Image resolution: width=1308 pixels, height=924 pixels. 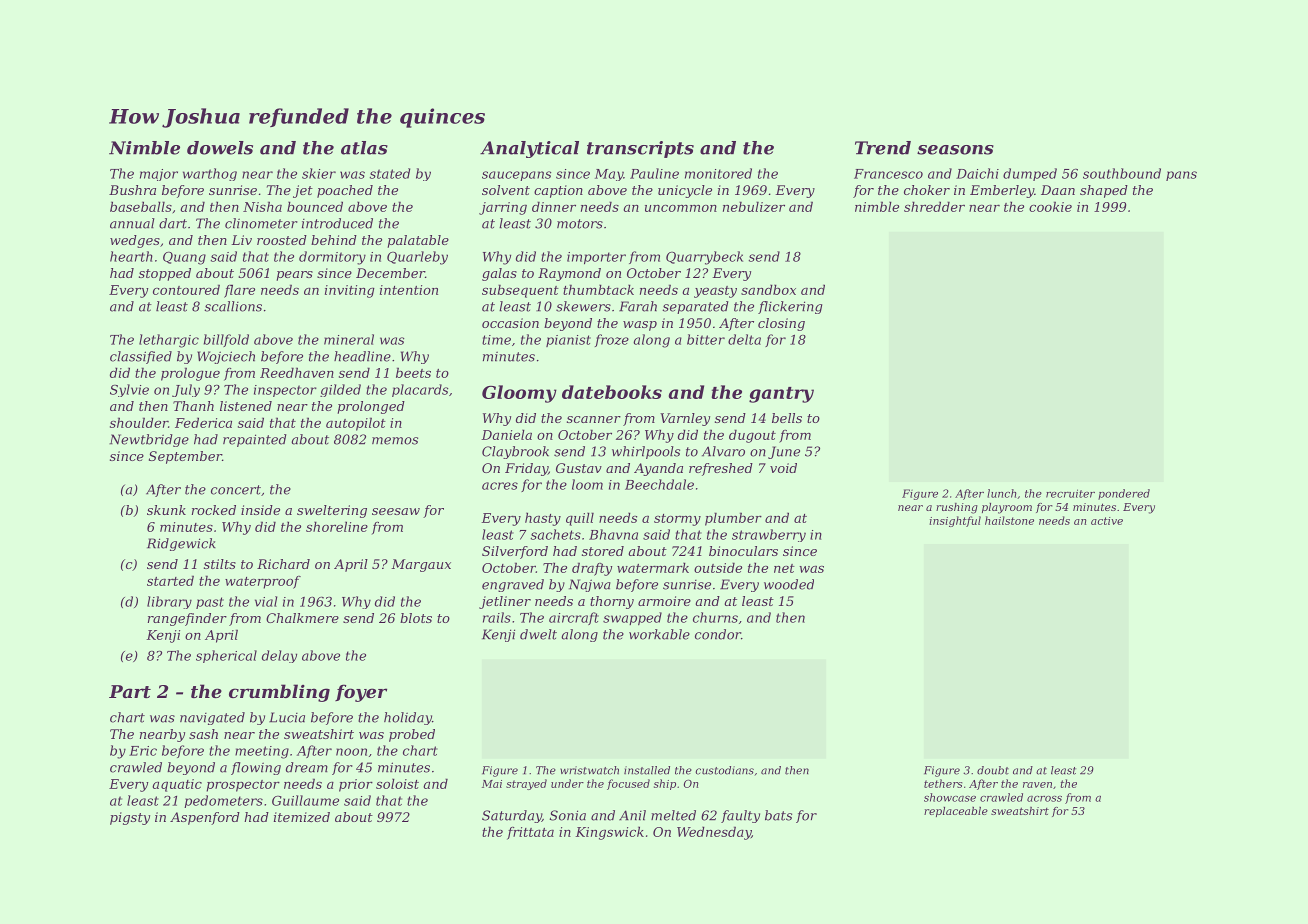 I want to click on Saturday, so click(x=512, y=816).
